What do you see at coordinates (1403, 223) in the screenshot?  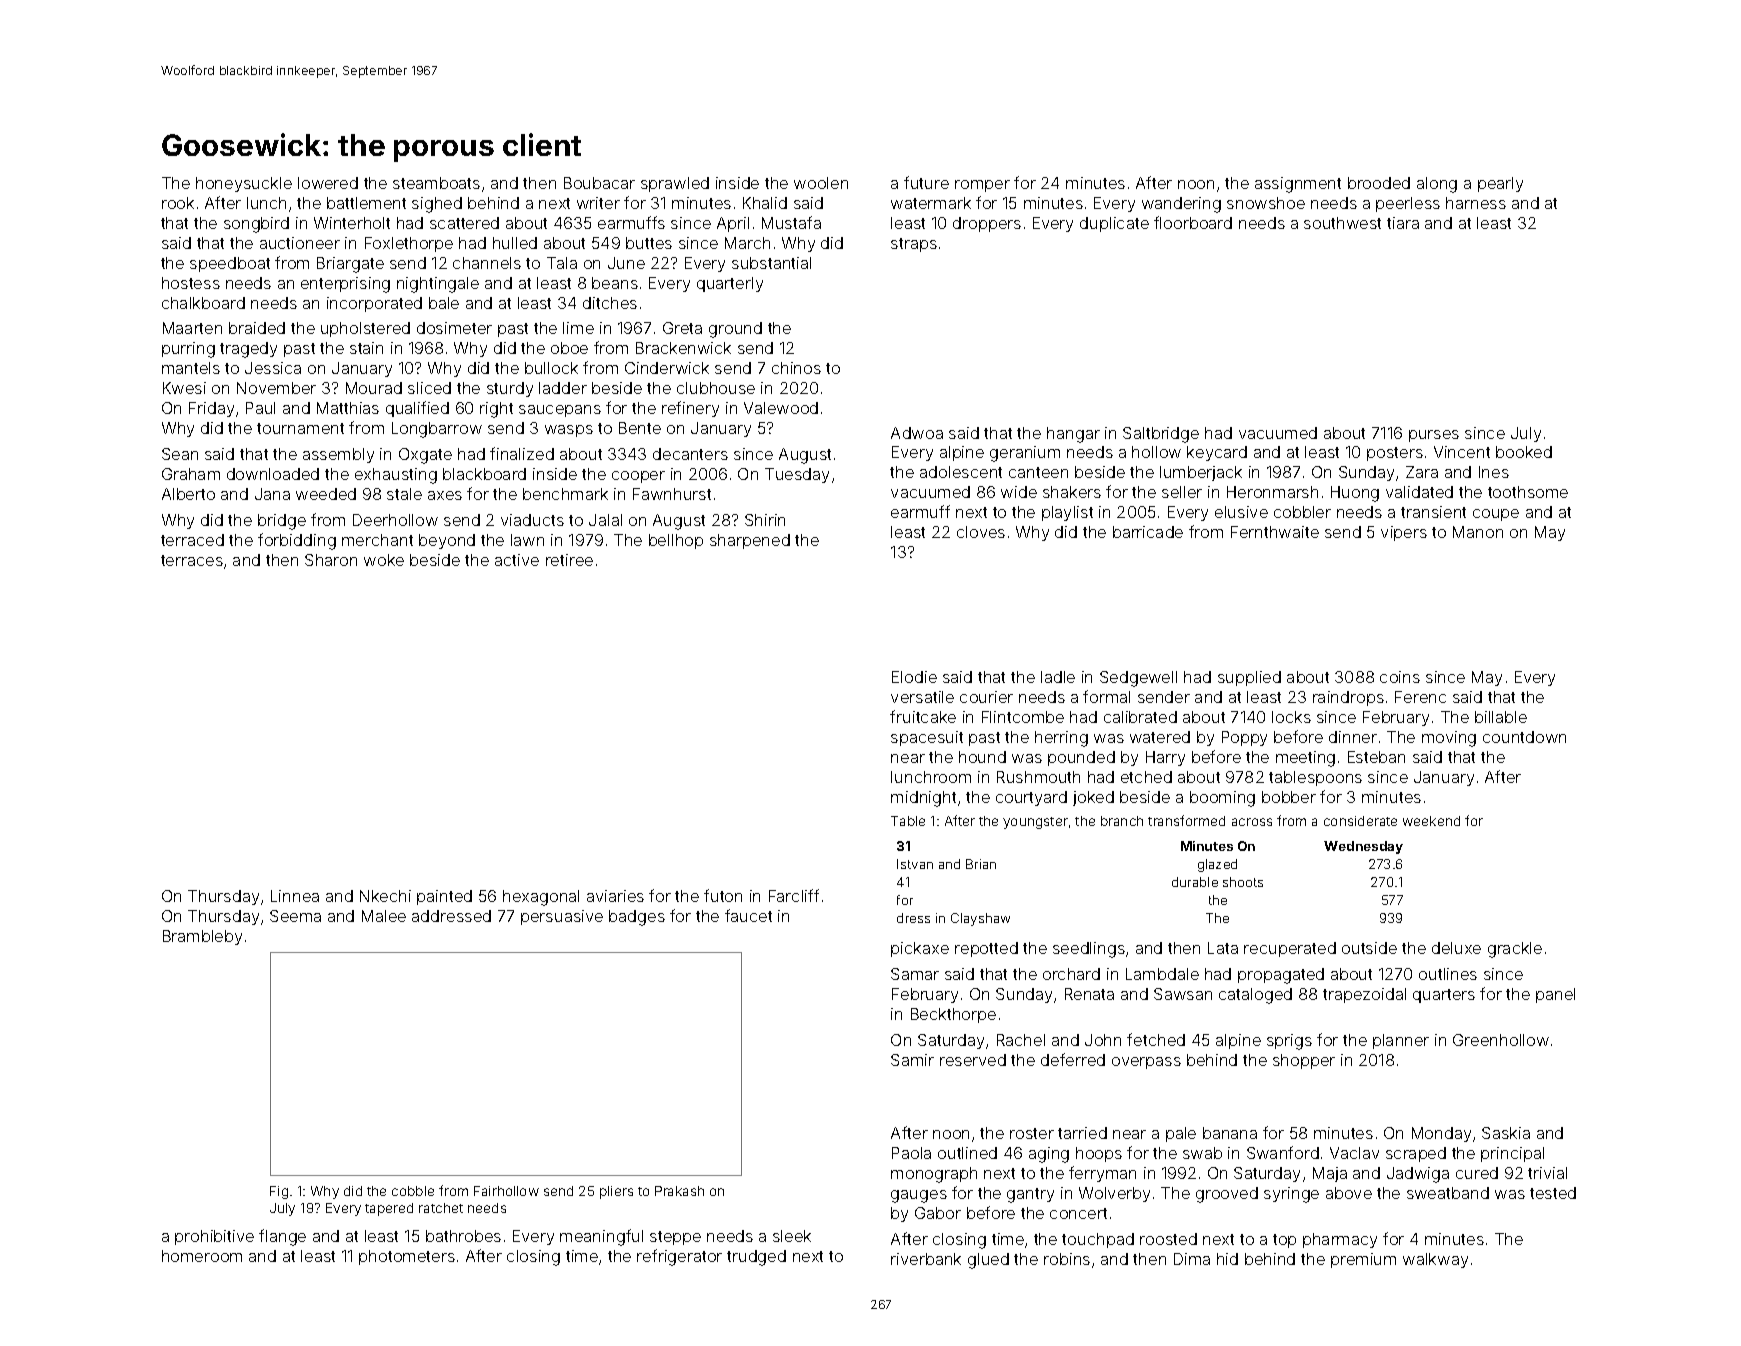 I see `tiara` at bounding box center [1403, 223].
